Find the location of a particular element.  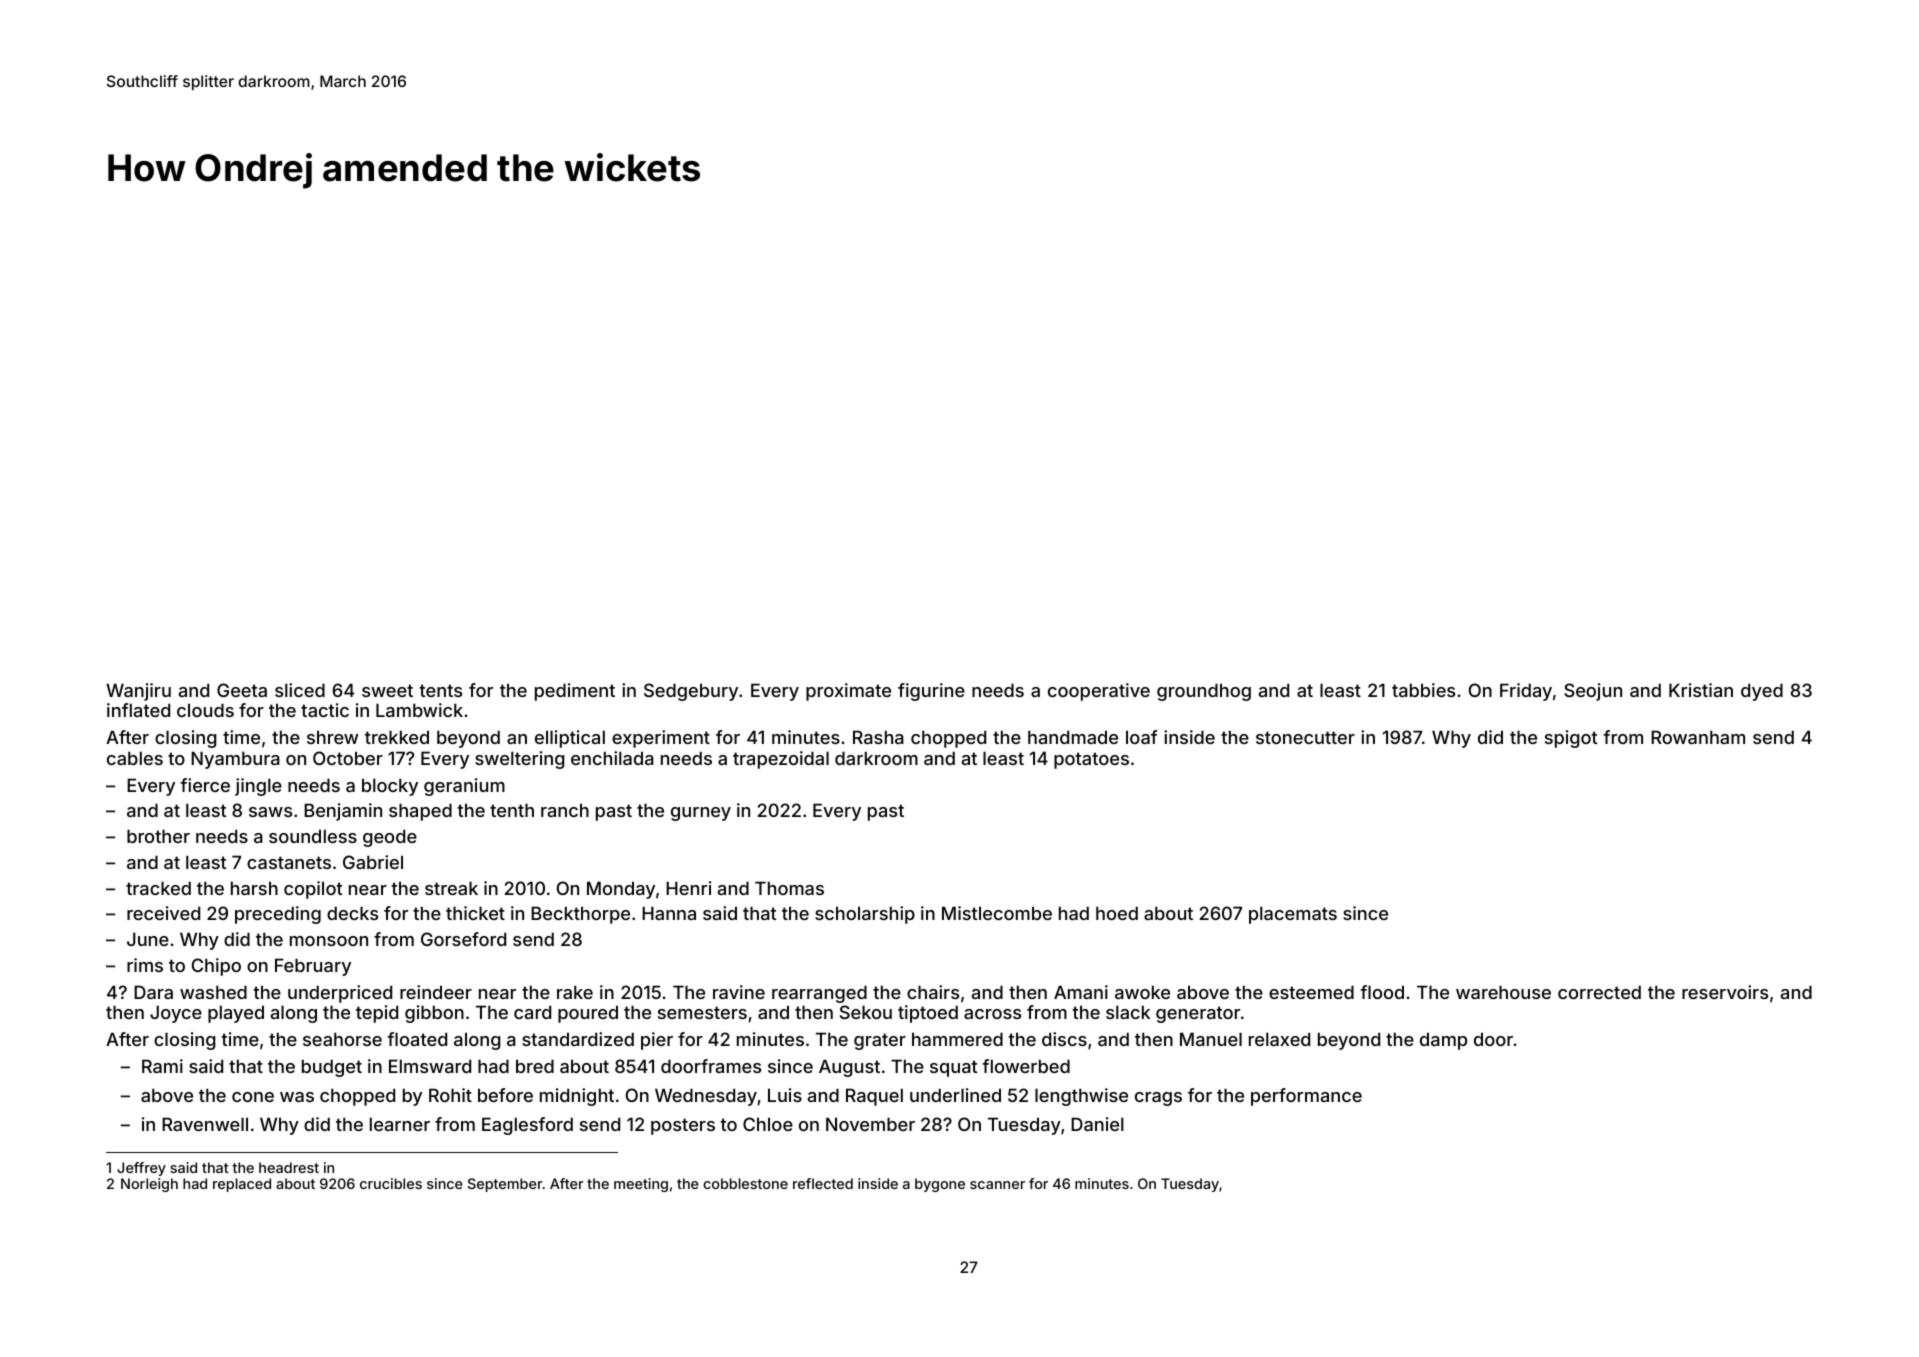

Geeta is located at coordinates (242, 690).
